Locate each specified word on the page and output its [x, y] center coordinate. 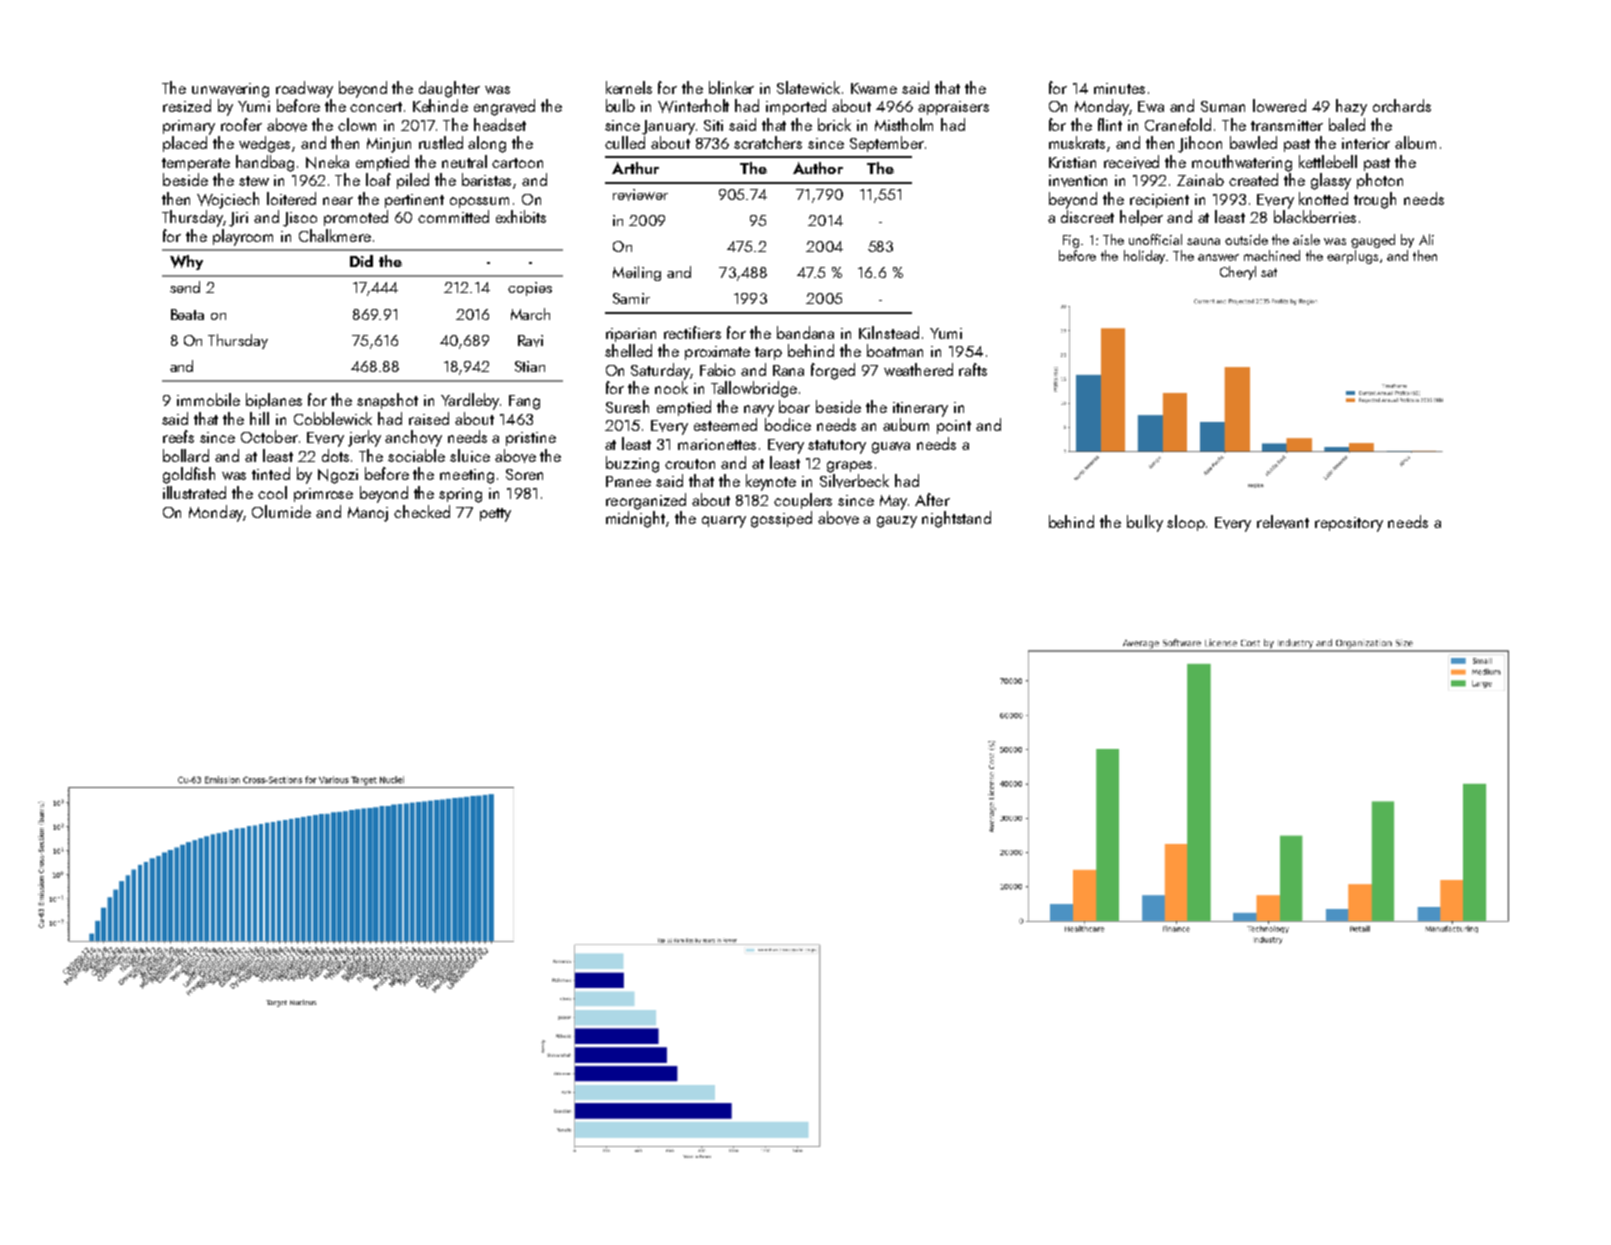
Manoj [368, 514]
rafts [973, 369]
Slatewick [808, 87]
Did [361, 261]
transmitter [1287, 125]
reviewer [640, 195]
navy [759, 411]
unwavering [230, 90]
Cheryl [1238, 273]
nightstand [956, 519]
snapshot [387, 401]
